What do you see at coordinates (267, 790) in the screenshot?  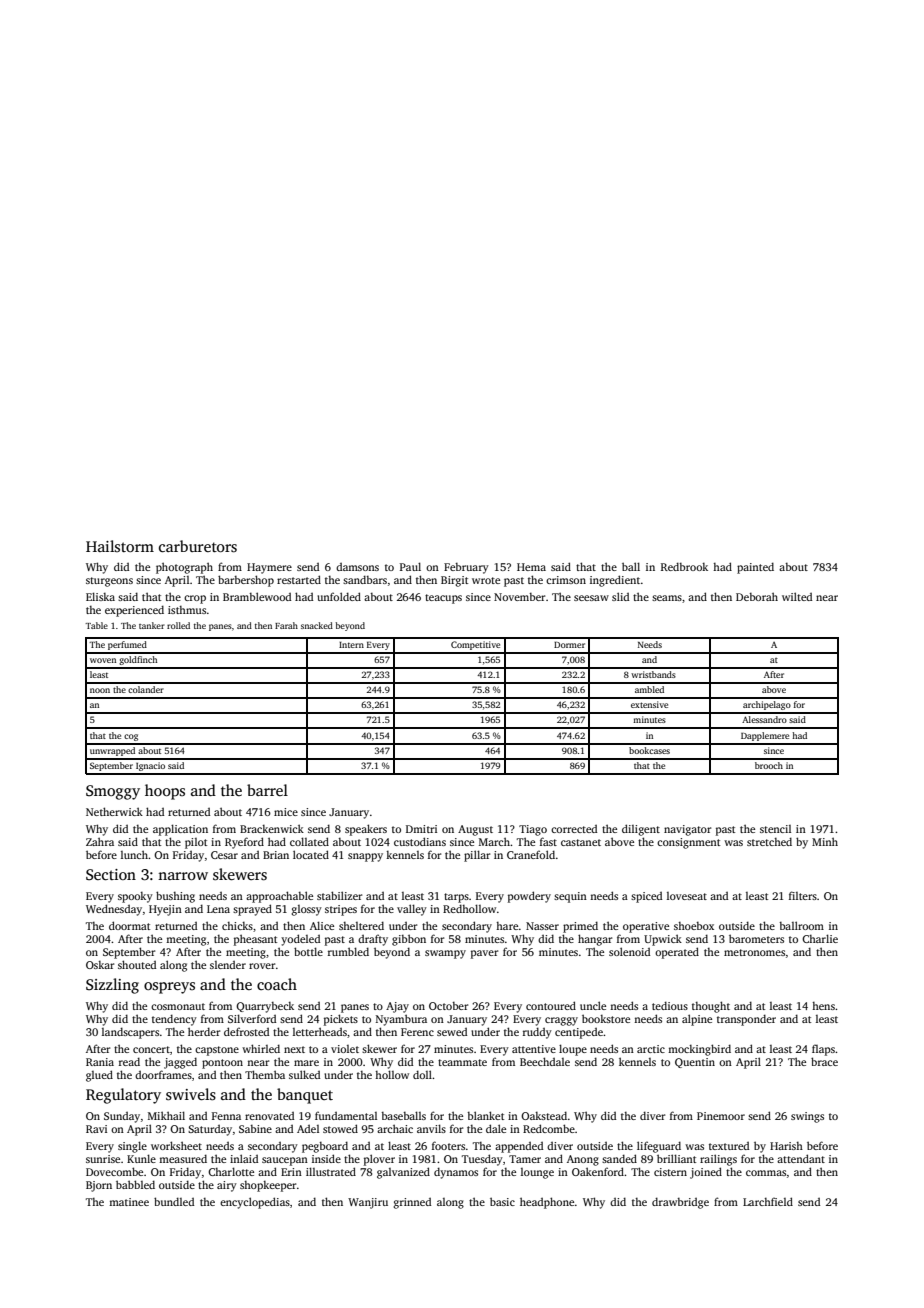 I see `barrel` at bounding box center [267, 790].
